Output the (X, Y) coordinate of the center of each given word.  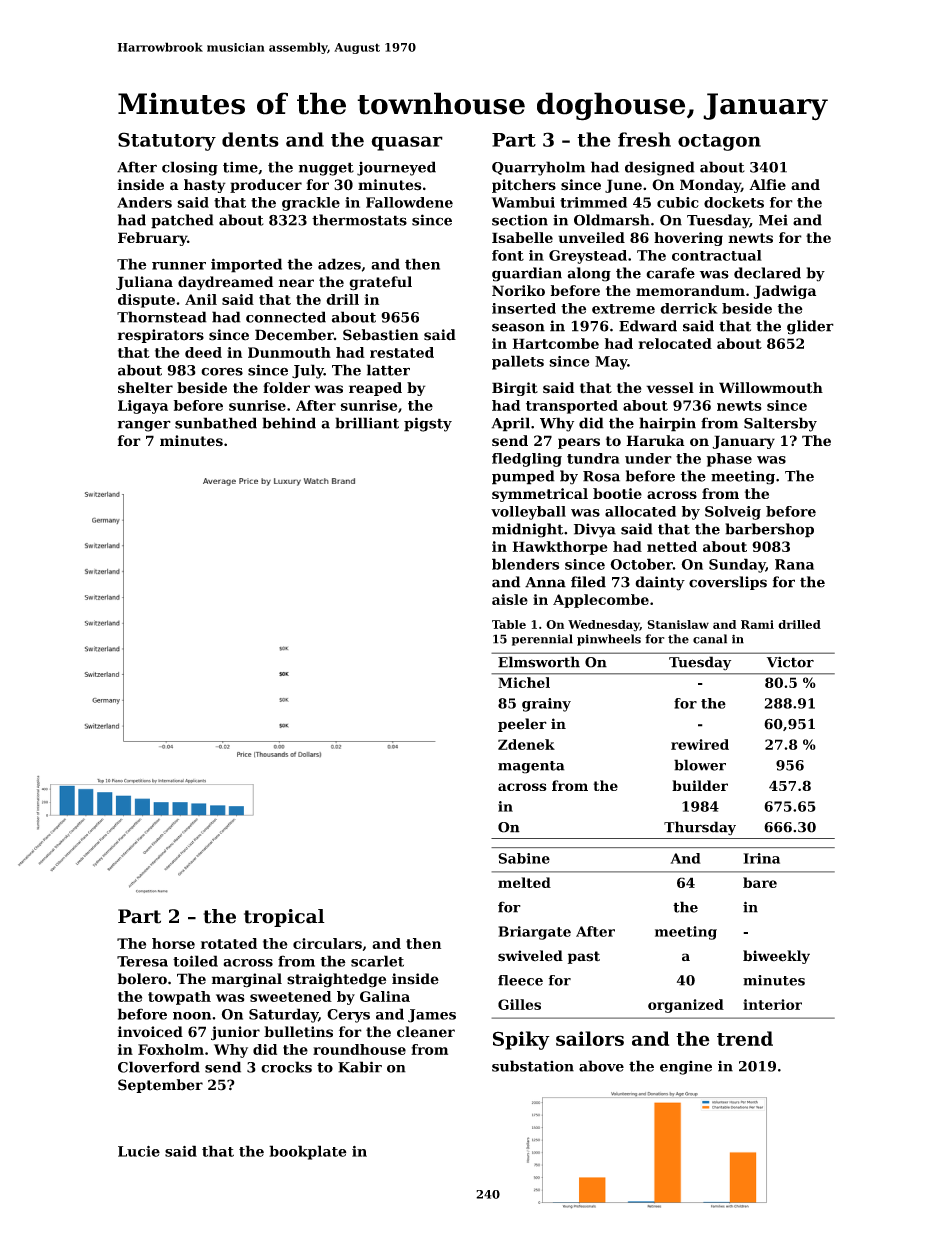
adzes (339, 264)
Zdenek (526, 744)
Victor (790, 662)
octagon (719, 142)
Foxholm (171, 1049)
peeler (522, 725)
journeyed (396, 168)
